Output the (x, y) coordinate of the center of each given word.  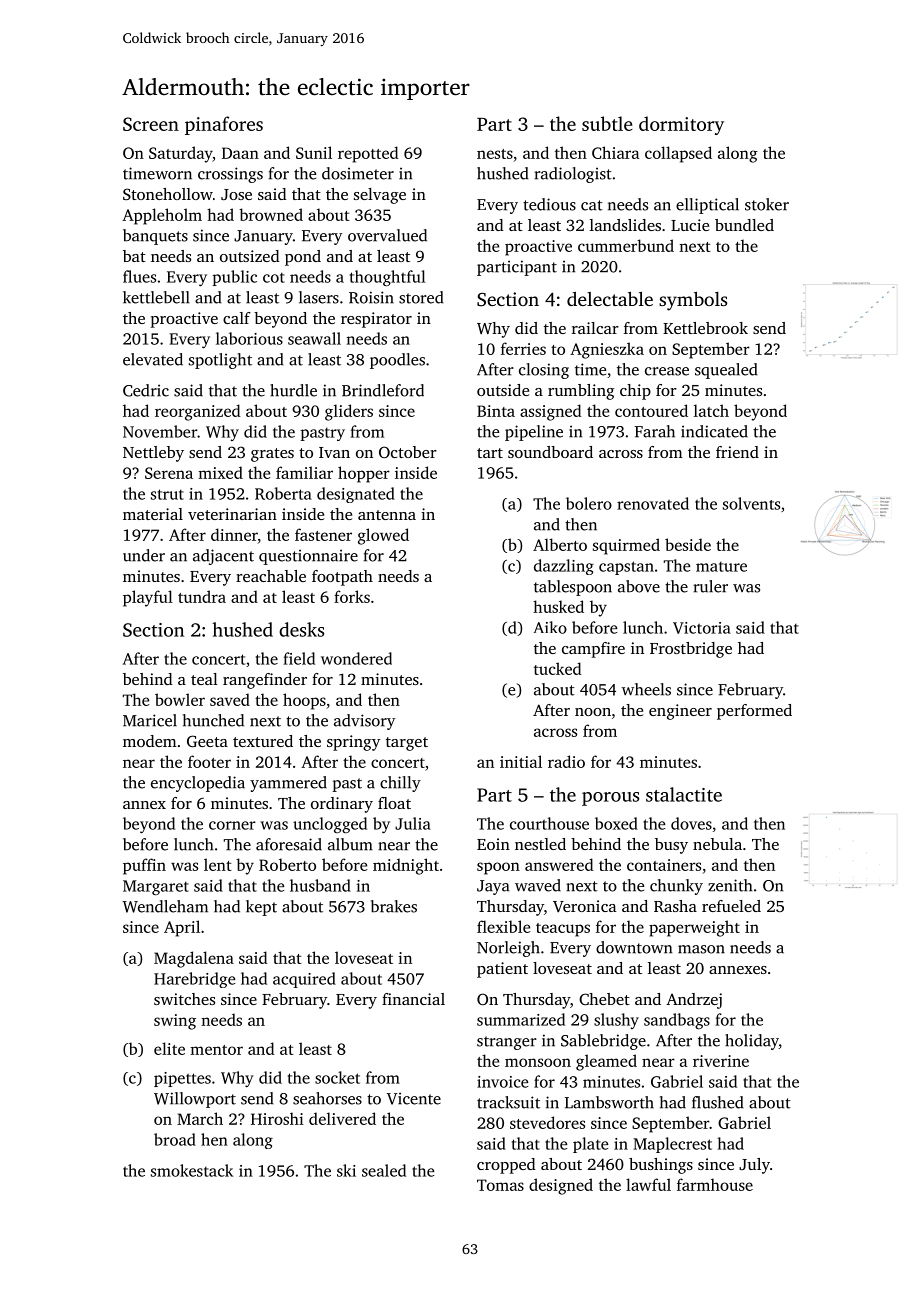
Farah (655, 431)
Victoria (702, 628)
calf (237, 318)
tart (490, 453)
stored (421, 297)
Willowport (195, 1100)
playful (148, 598)
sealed (384, 1170)
